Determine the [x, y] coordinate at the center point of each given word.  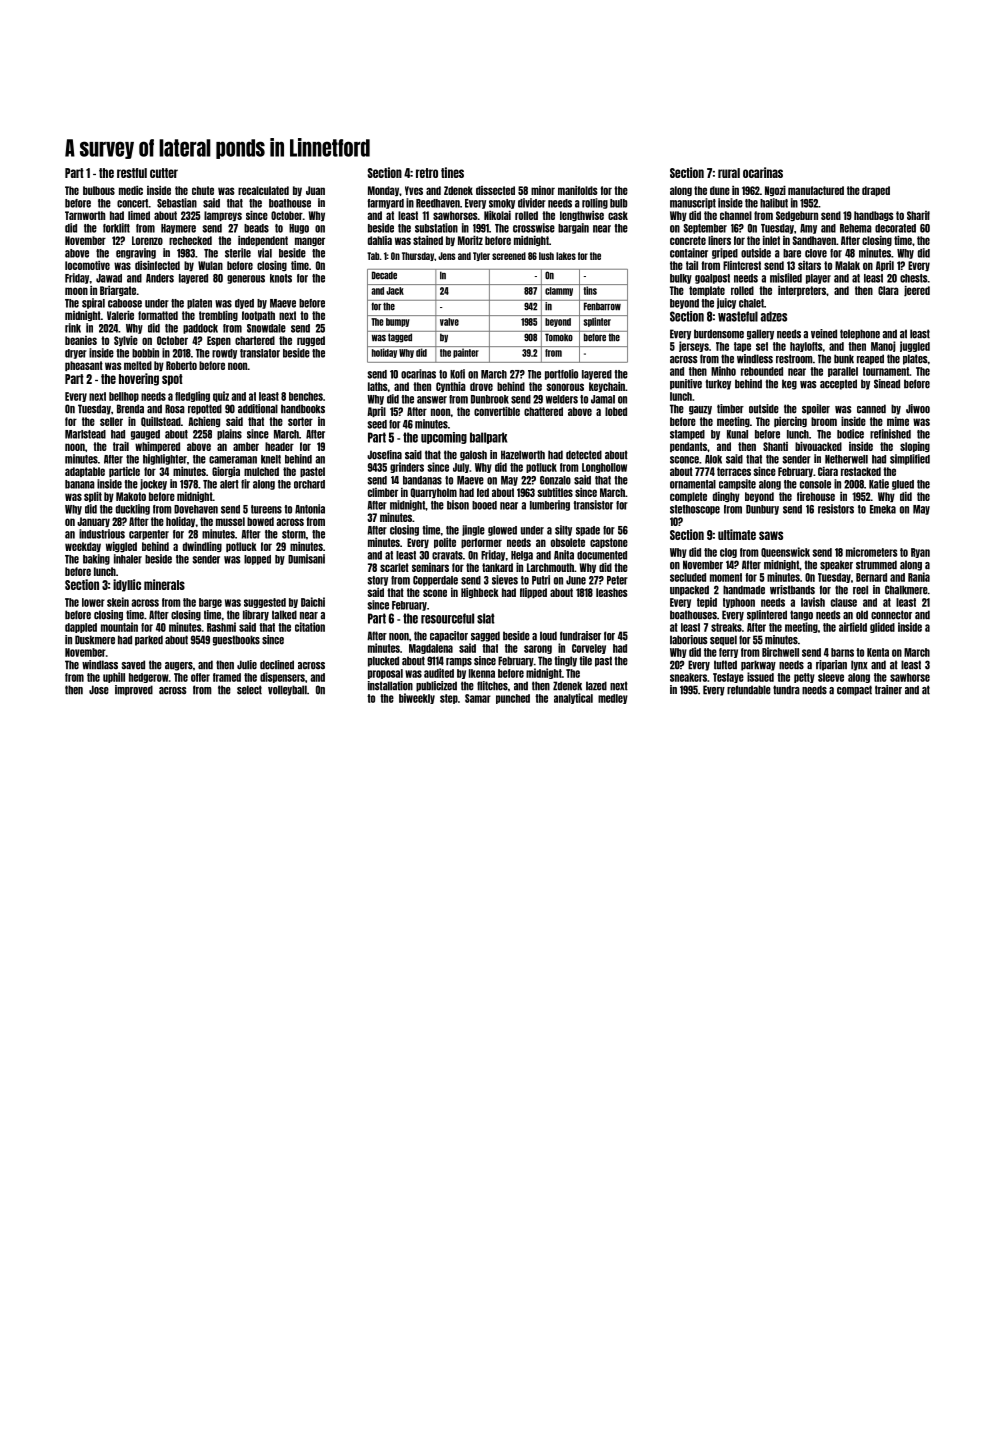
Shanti [775, 446]
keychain [607, 387]
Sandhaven [814, 240]
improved [134, 690]
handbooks [303, 409]
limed [139, 215]
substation [436, 228]
